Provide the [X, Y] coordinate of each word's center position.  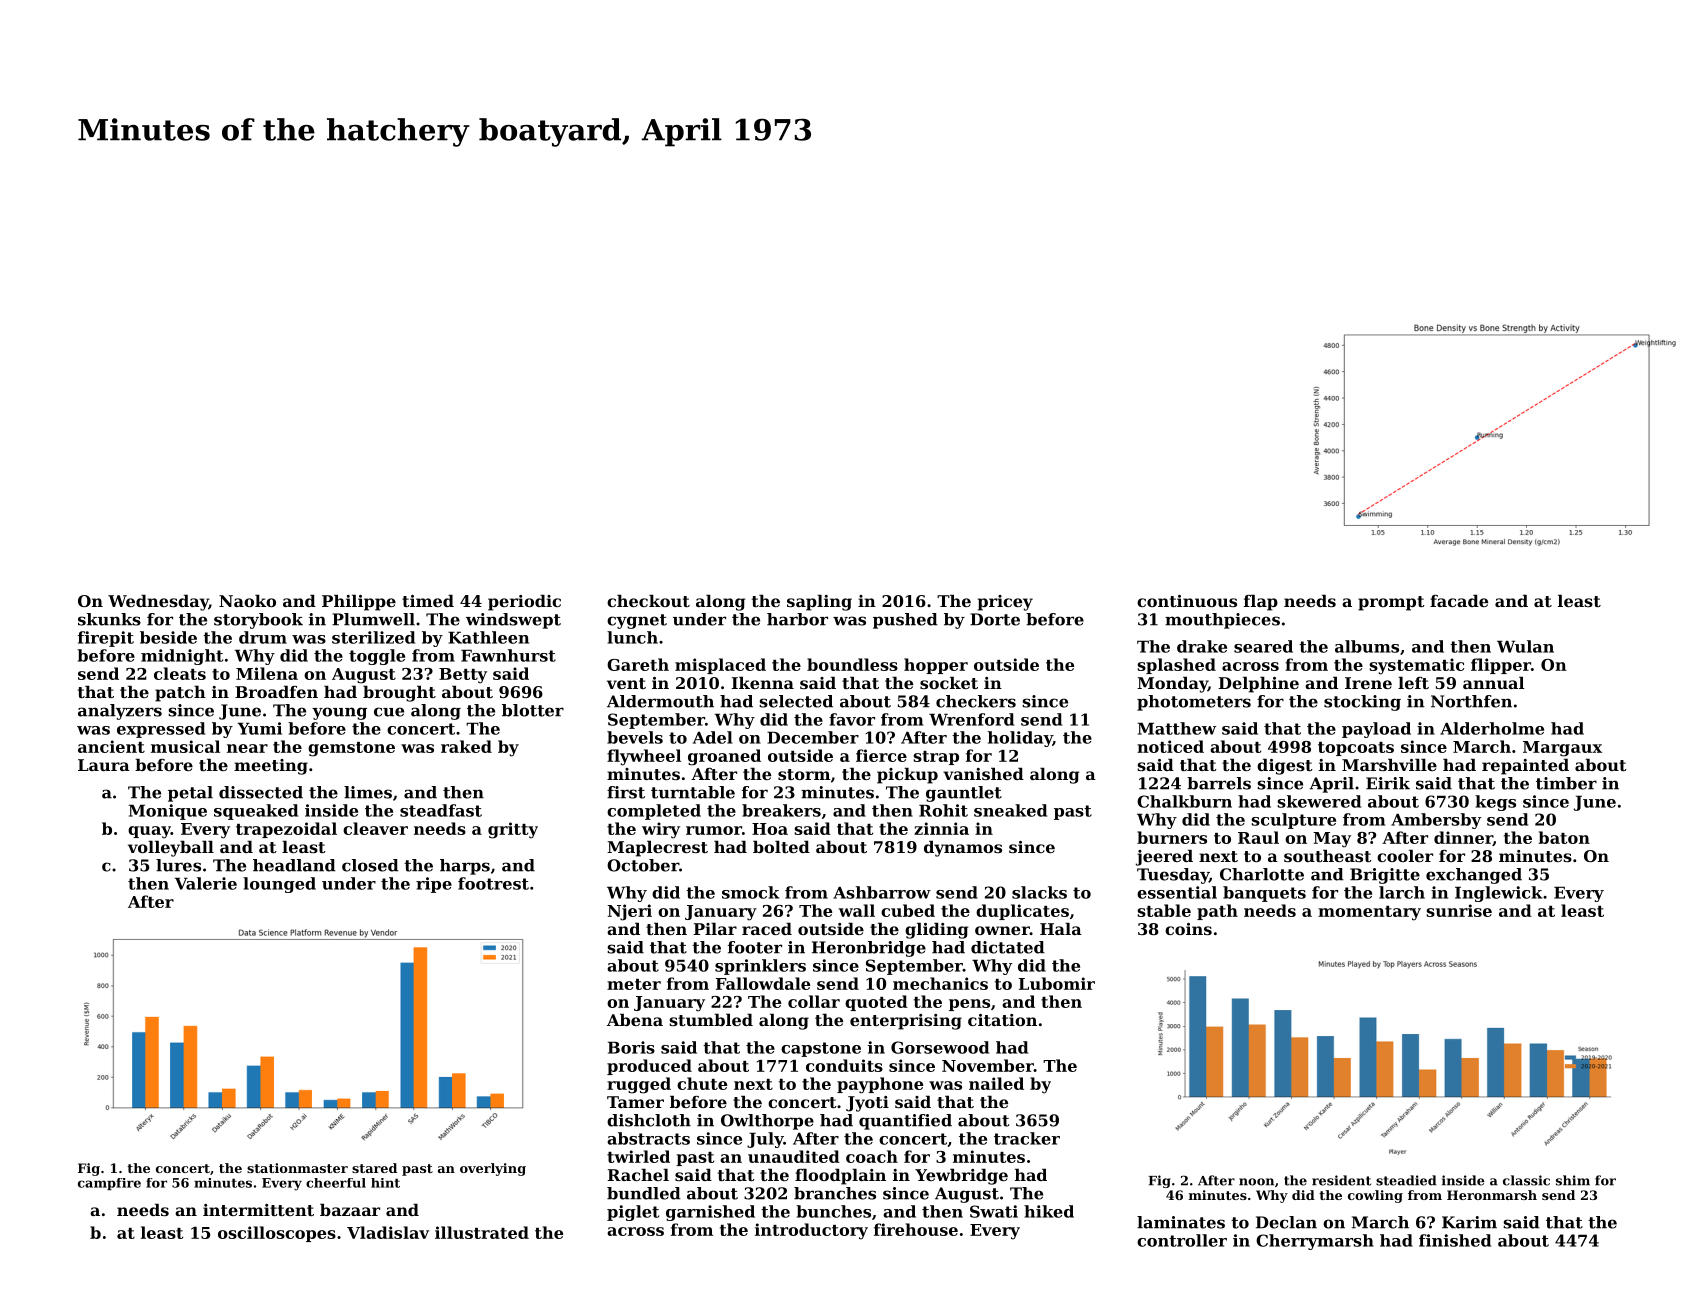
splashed [1176, 666]
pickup [907, 775]
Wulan [1525, 646]
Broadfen [276, 691]
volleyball [171, 848]
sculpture [1293, 821]
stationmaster [297, 1168]
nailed [996, 1083]
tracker [1027, 1138]
